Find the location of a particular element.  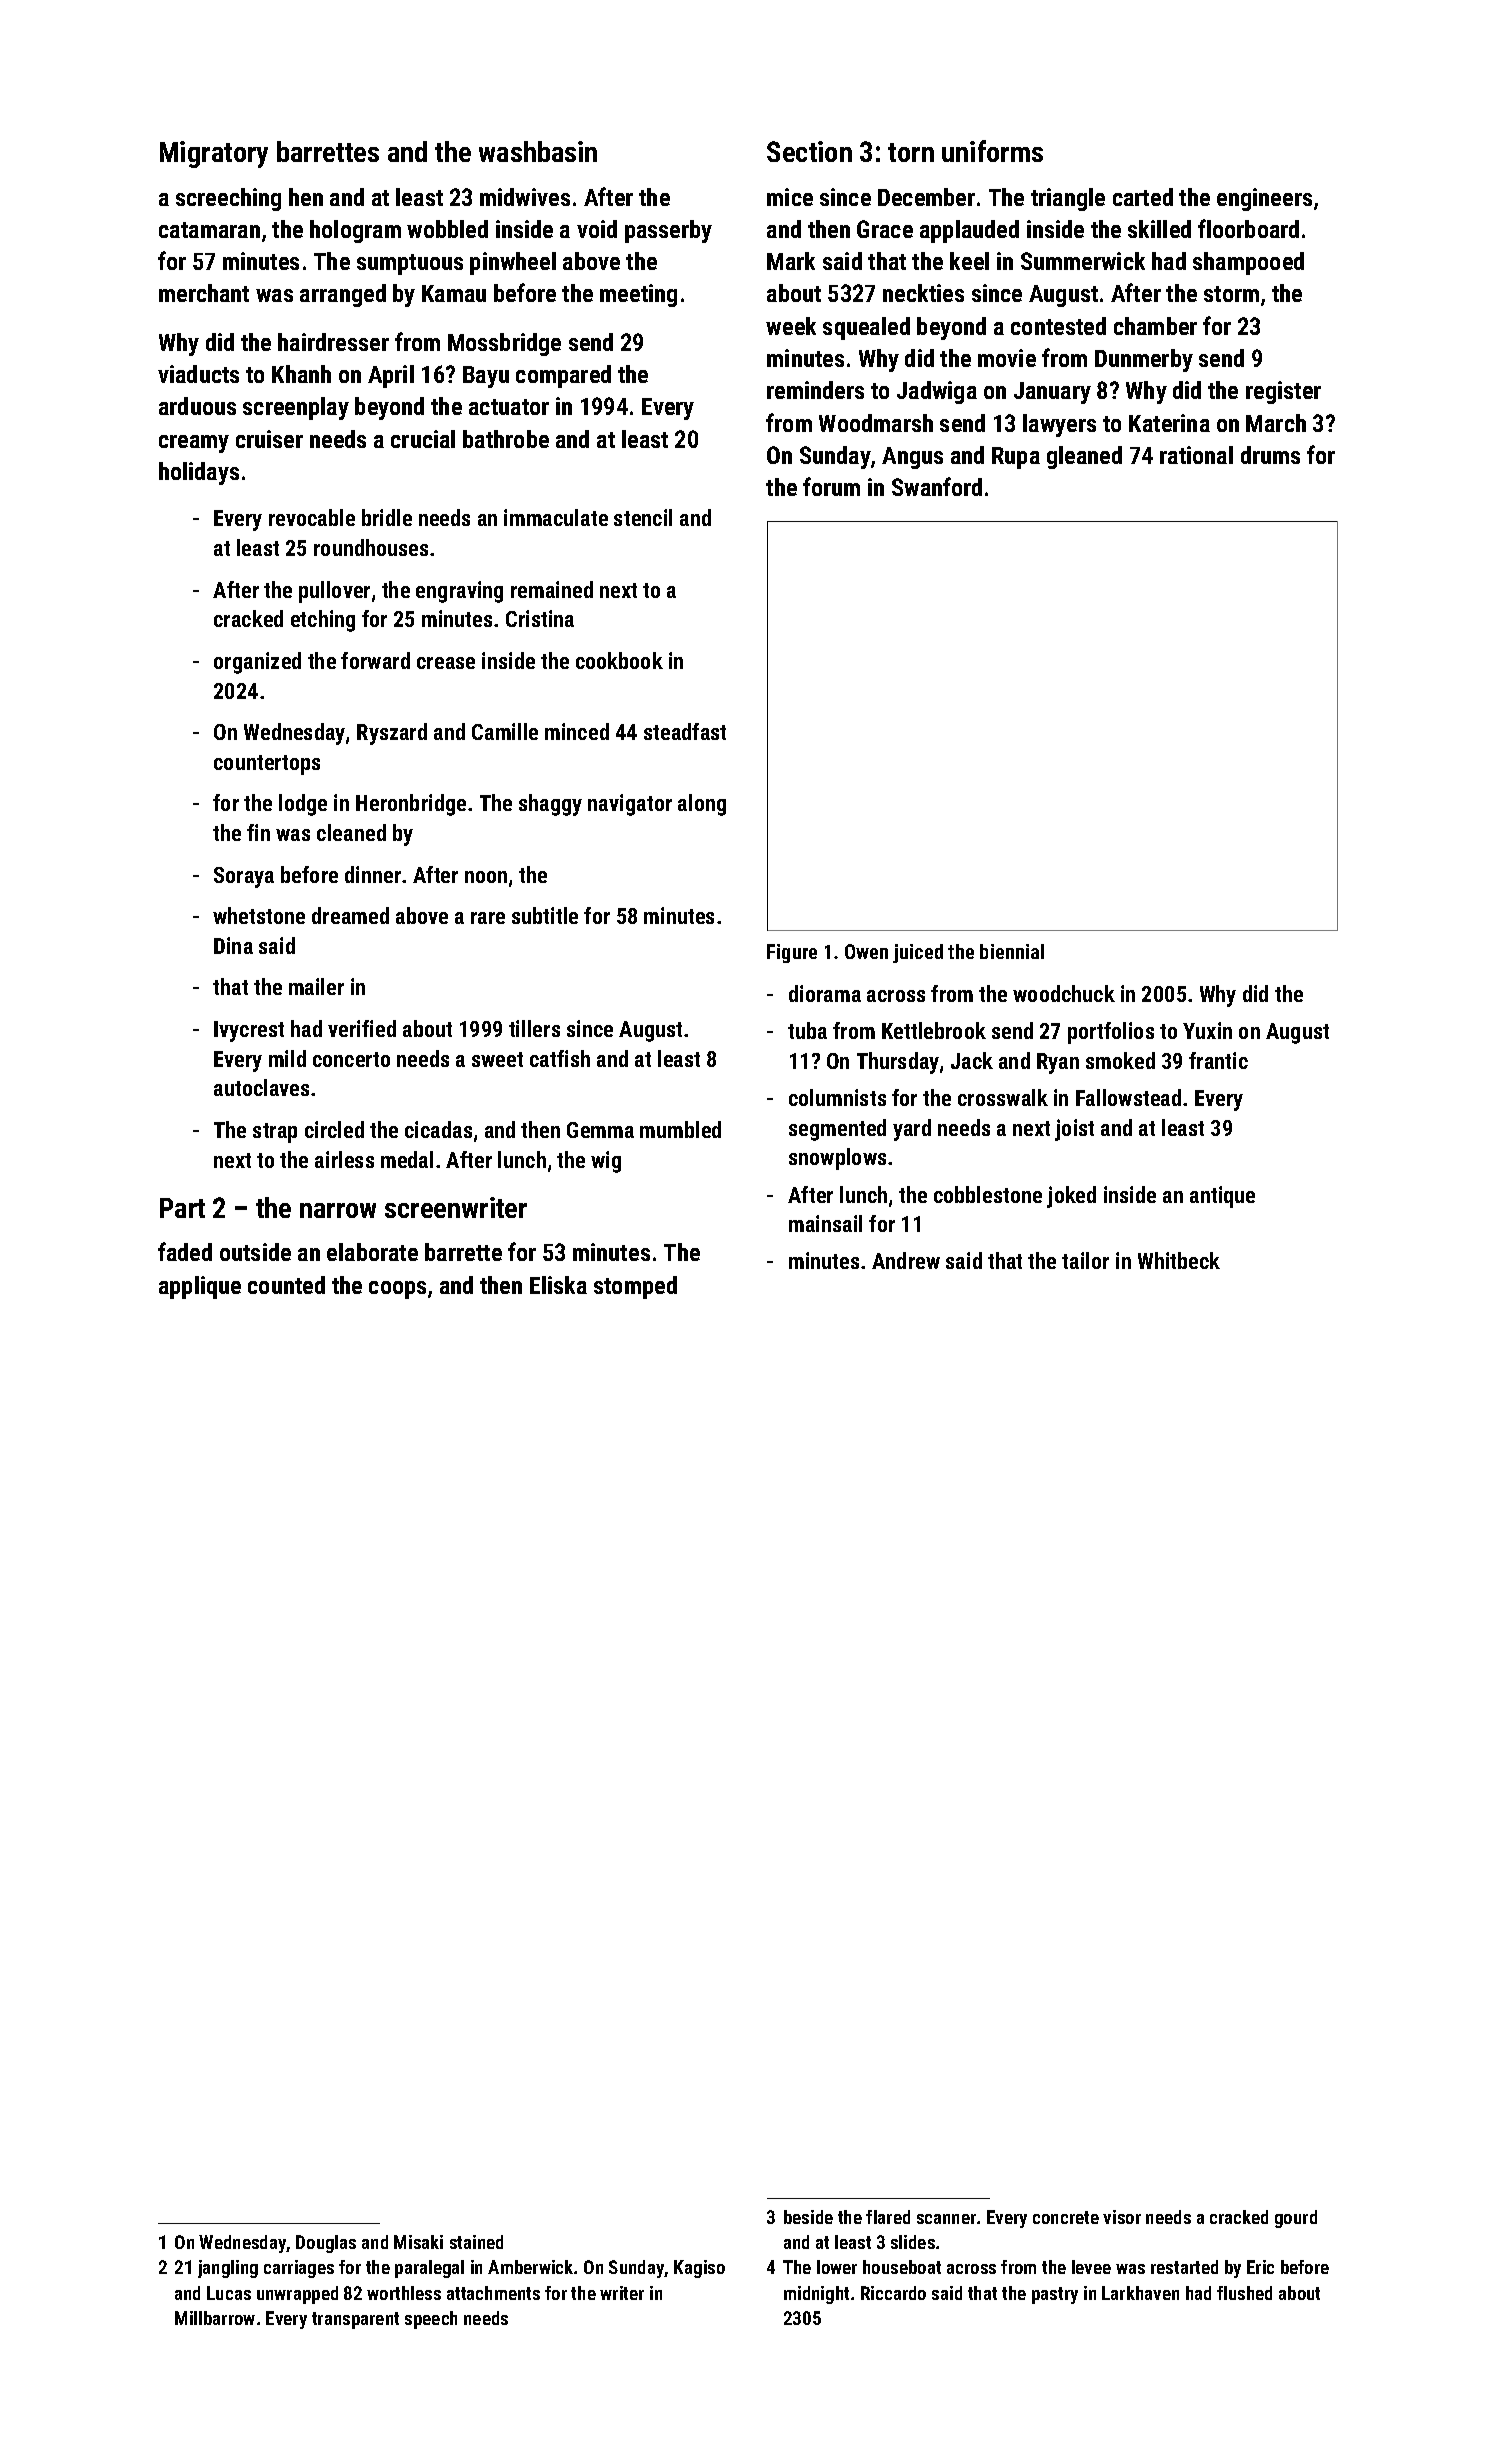

uniforms is located at coordinates (992, 151).
